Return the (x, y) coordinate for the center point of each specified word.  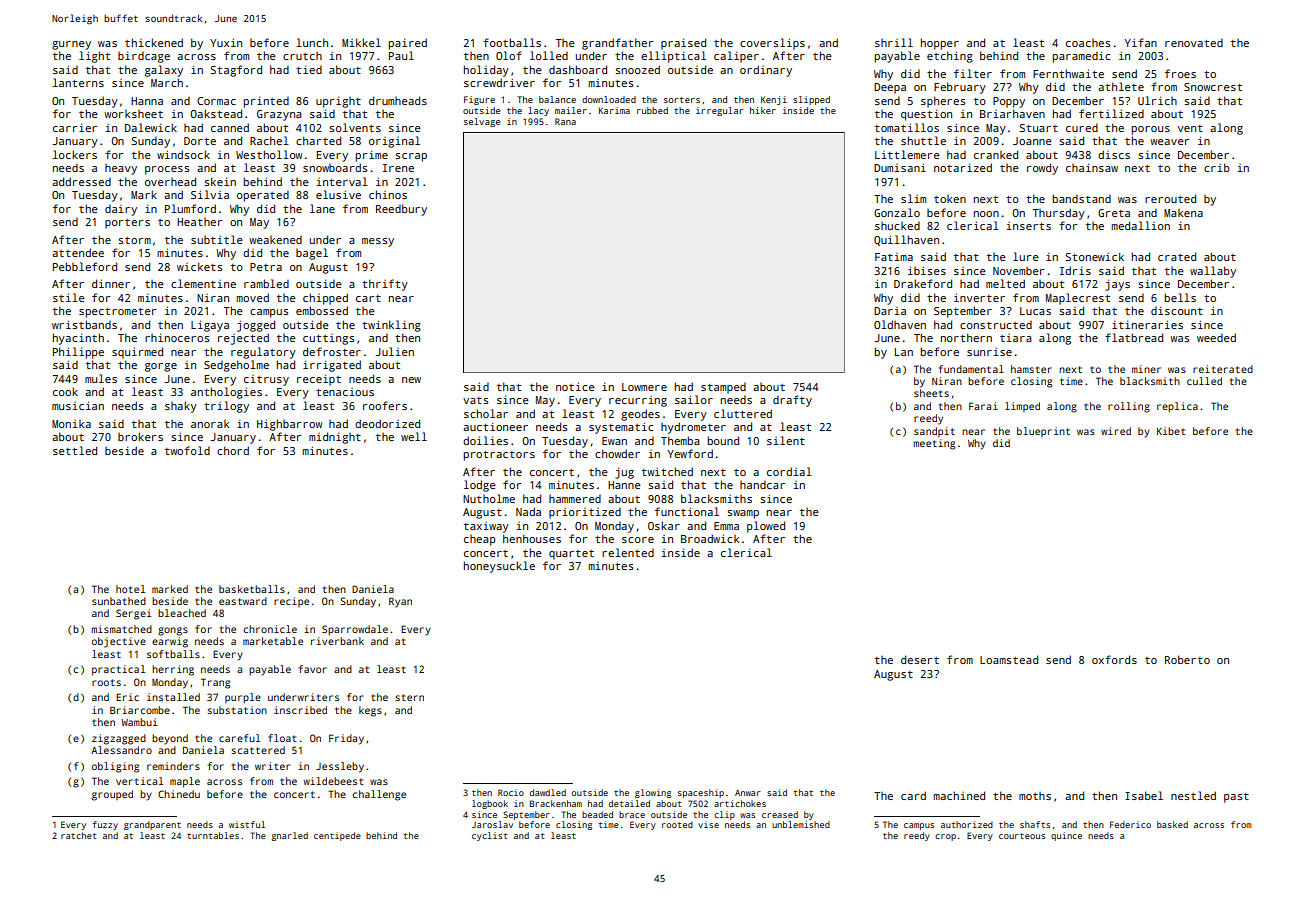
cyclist (490, 836)
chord (233, 450)
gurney (71, 45)
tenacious (345, 392)
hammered (575, 498)
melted (1005, 283)
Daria (890, 311)
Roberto (1187, 659)
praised (683, 44)
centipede (337, 836)
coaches (1088, 43)
